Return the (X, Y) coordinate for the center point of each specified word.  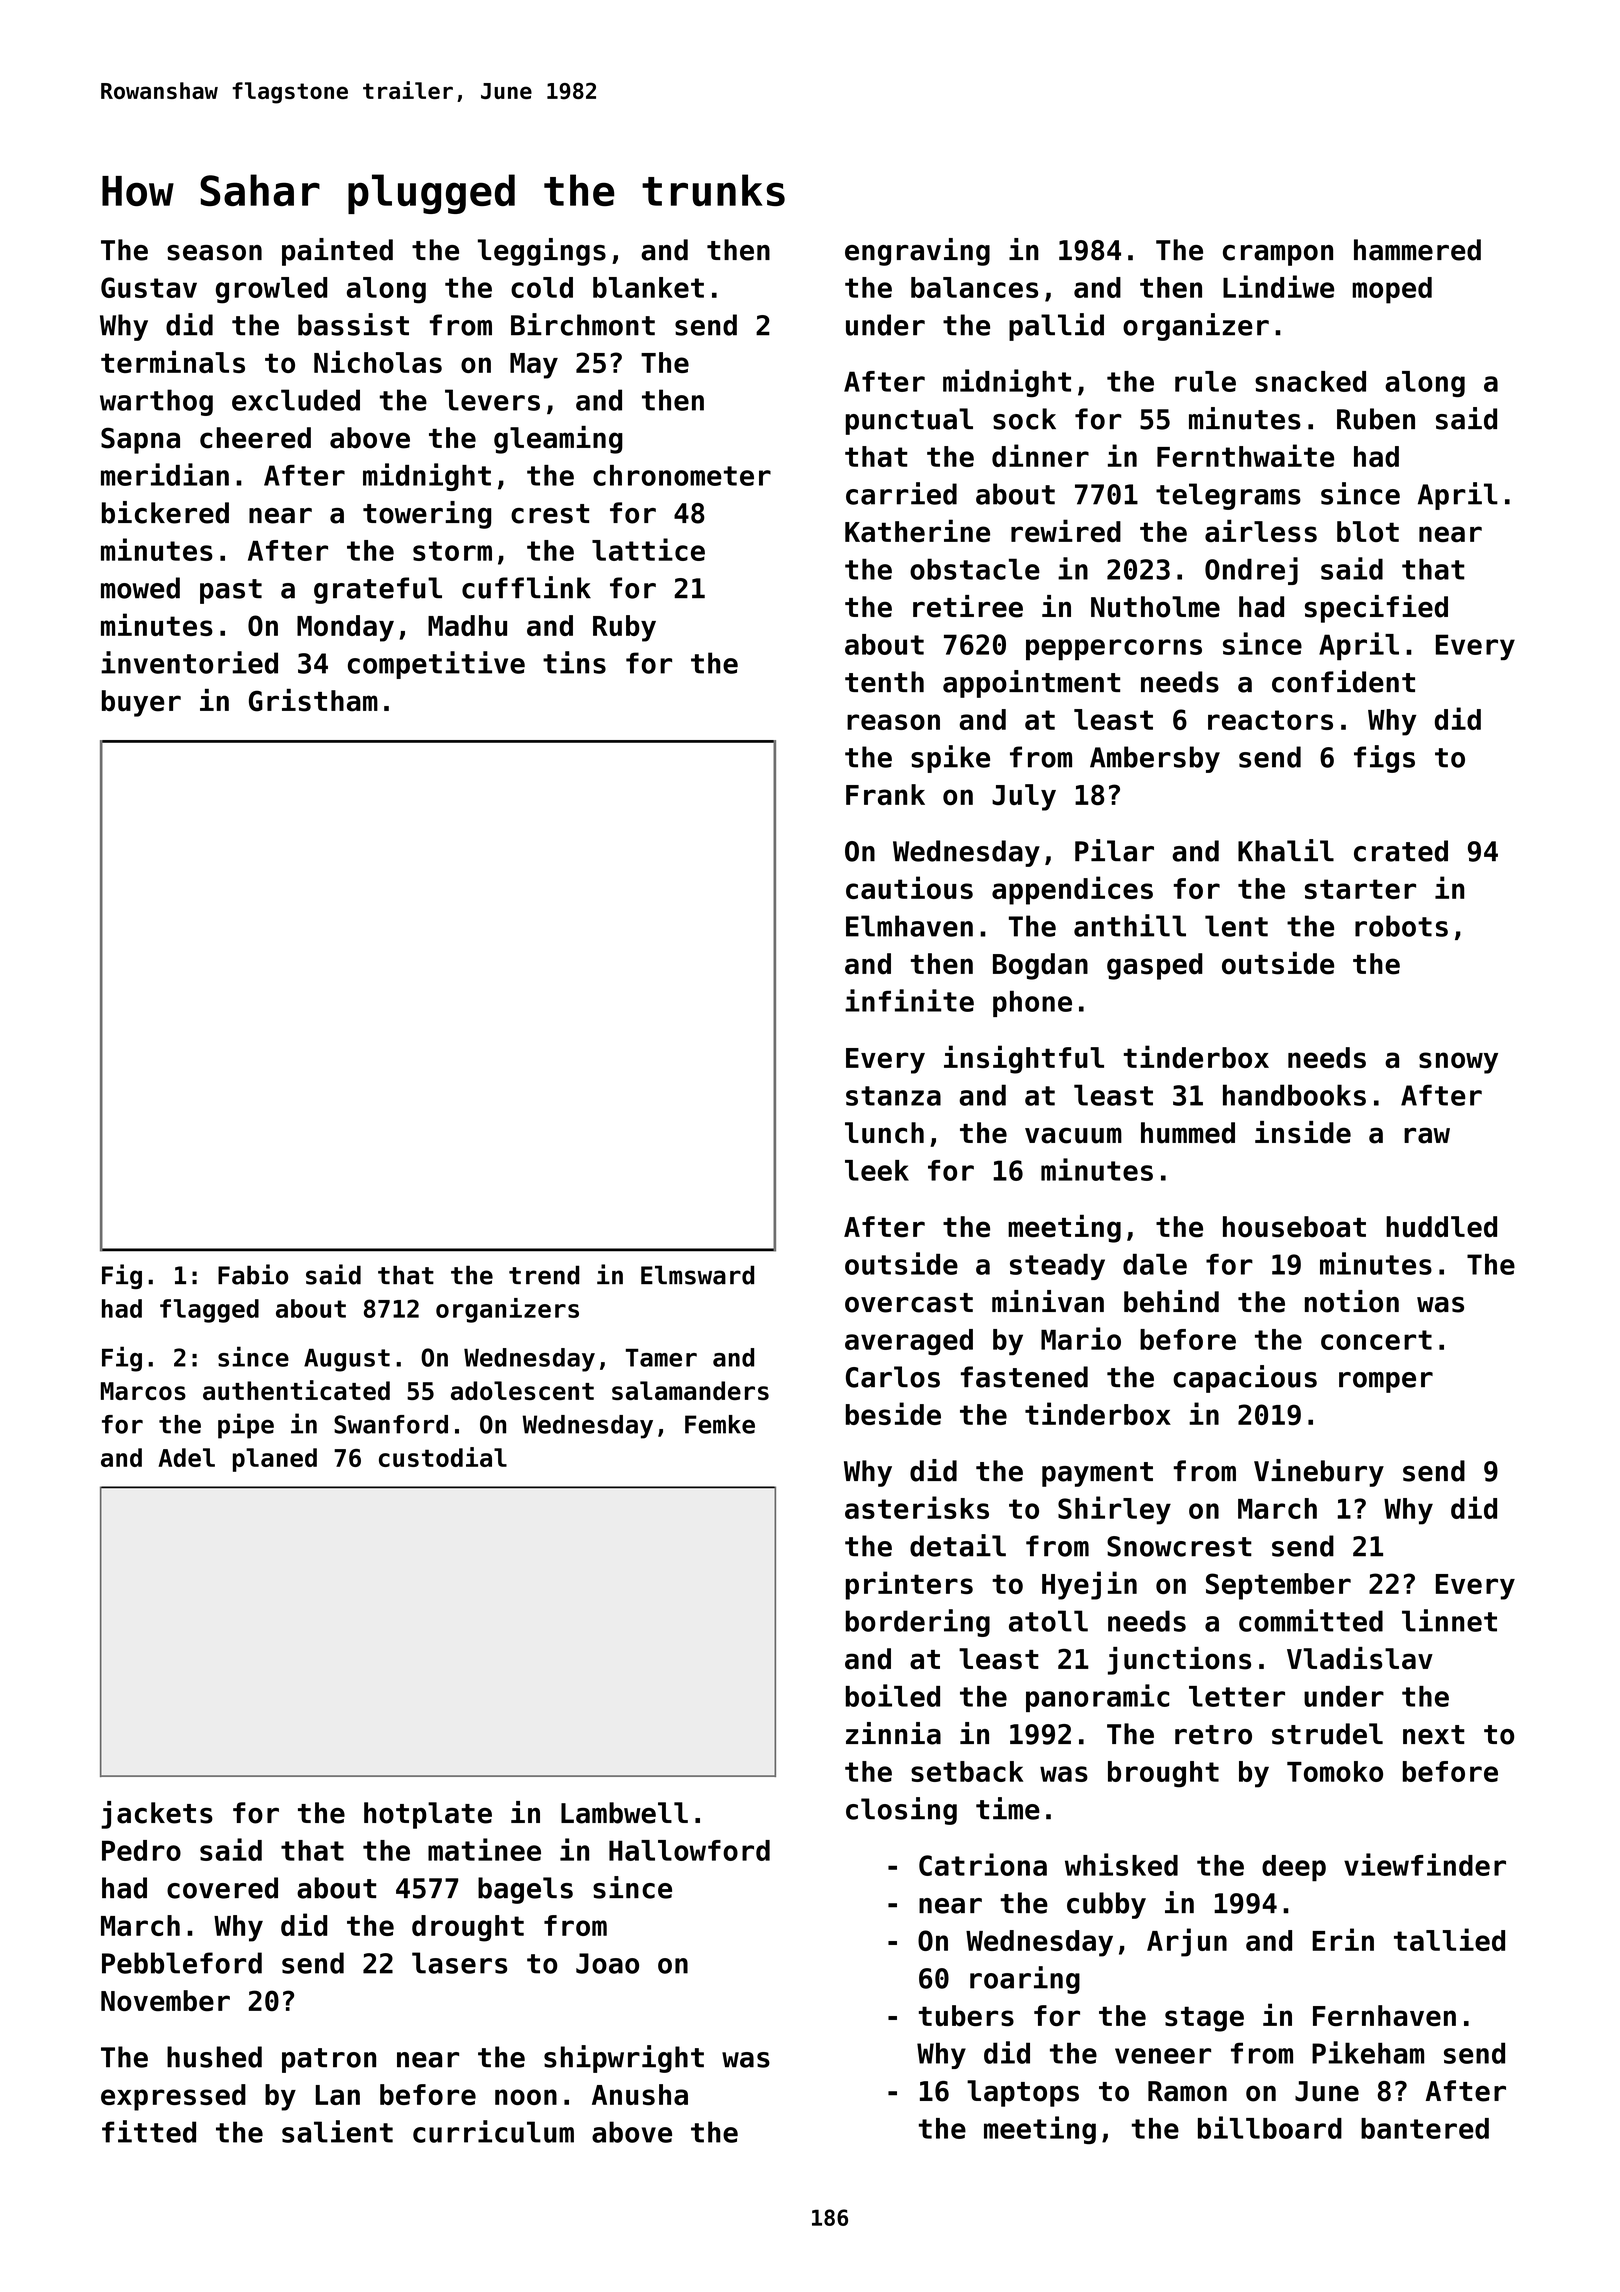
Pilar (1114, 850)
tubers (966, 2016)
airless (1261, 531)
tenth (884, 682)
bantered (1425, 2128)
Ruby (624, 628)
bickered (165, 512)
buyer (141, 703)
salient (337, 2131)
